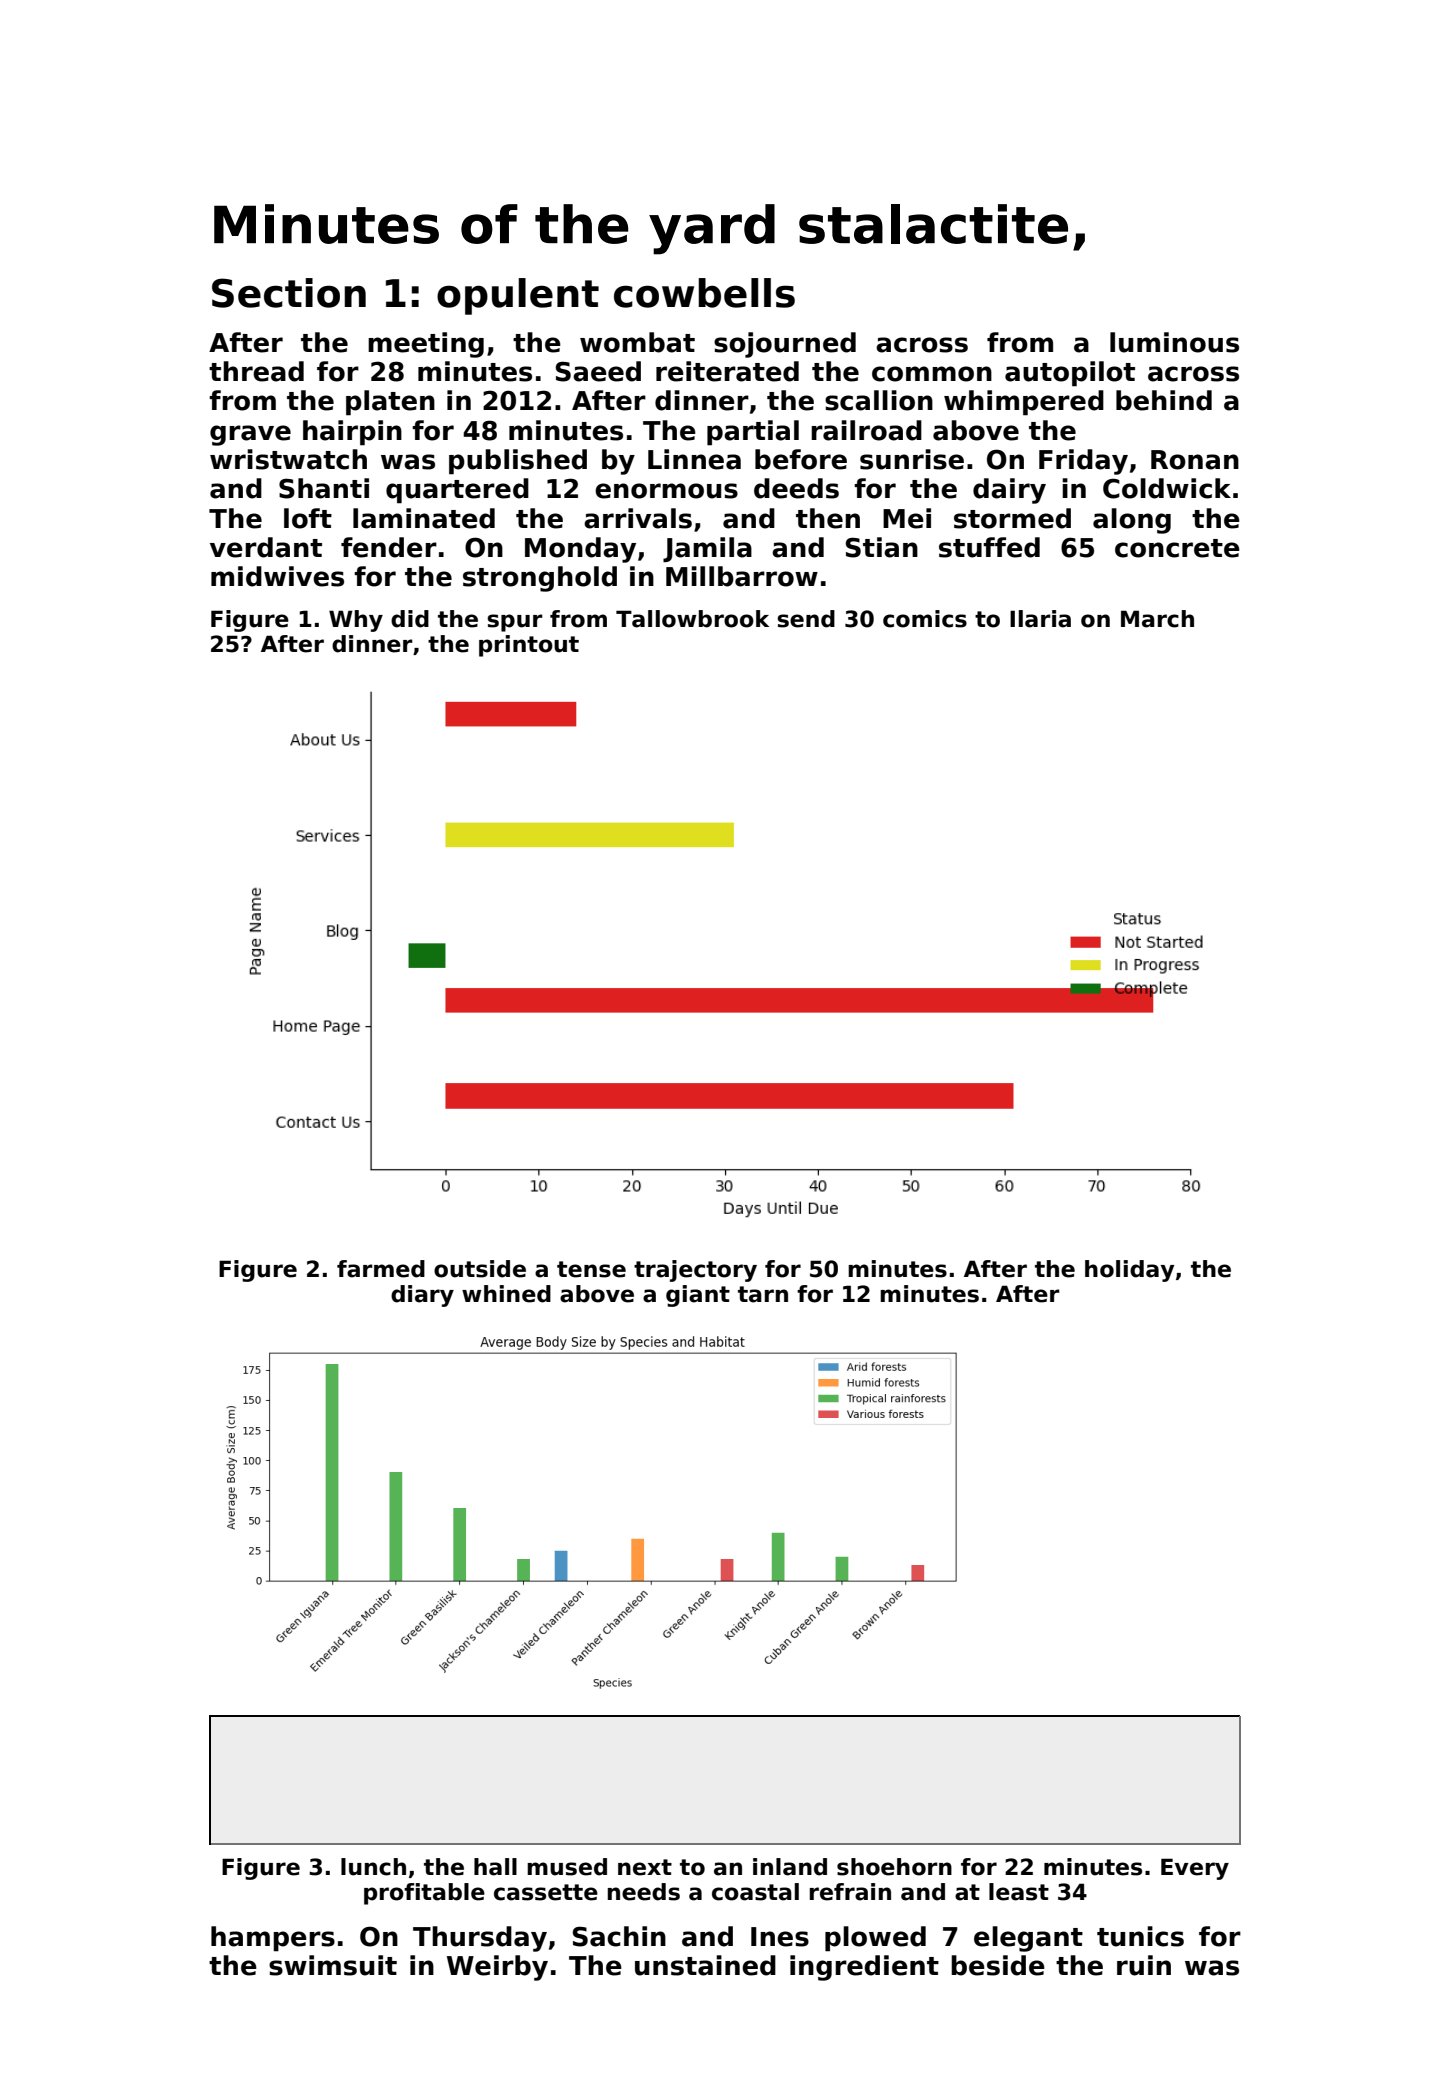 The image size is (1450, 2100). I want to click on comics, so click(925, 619).
